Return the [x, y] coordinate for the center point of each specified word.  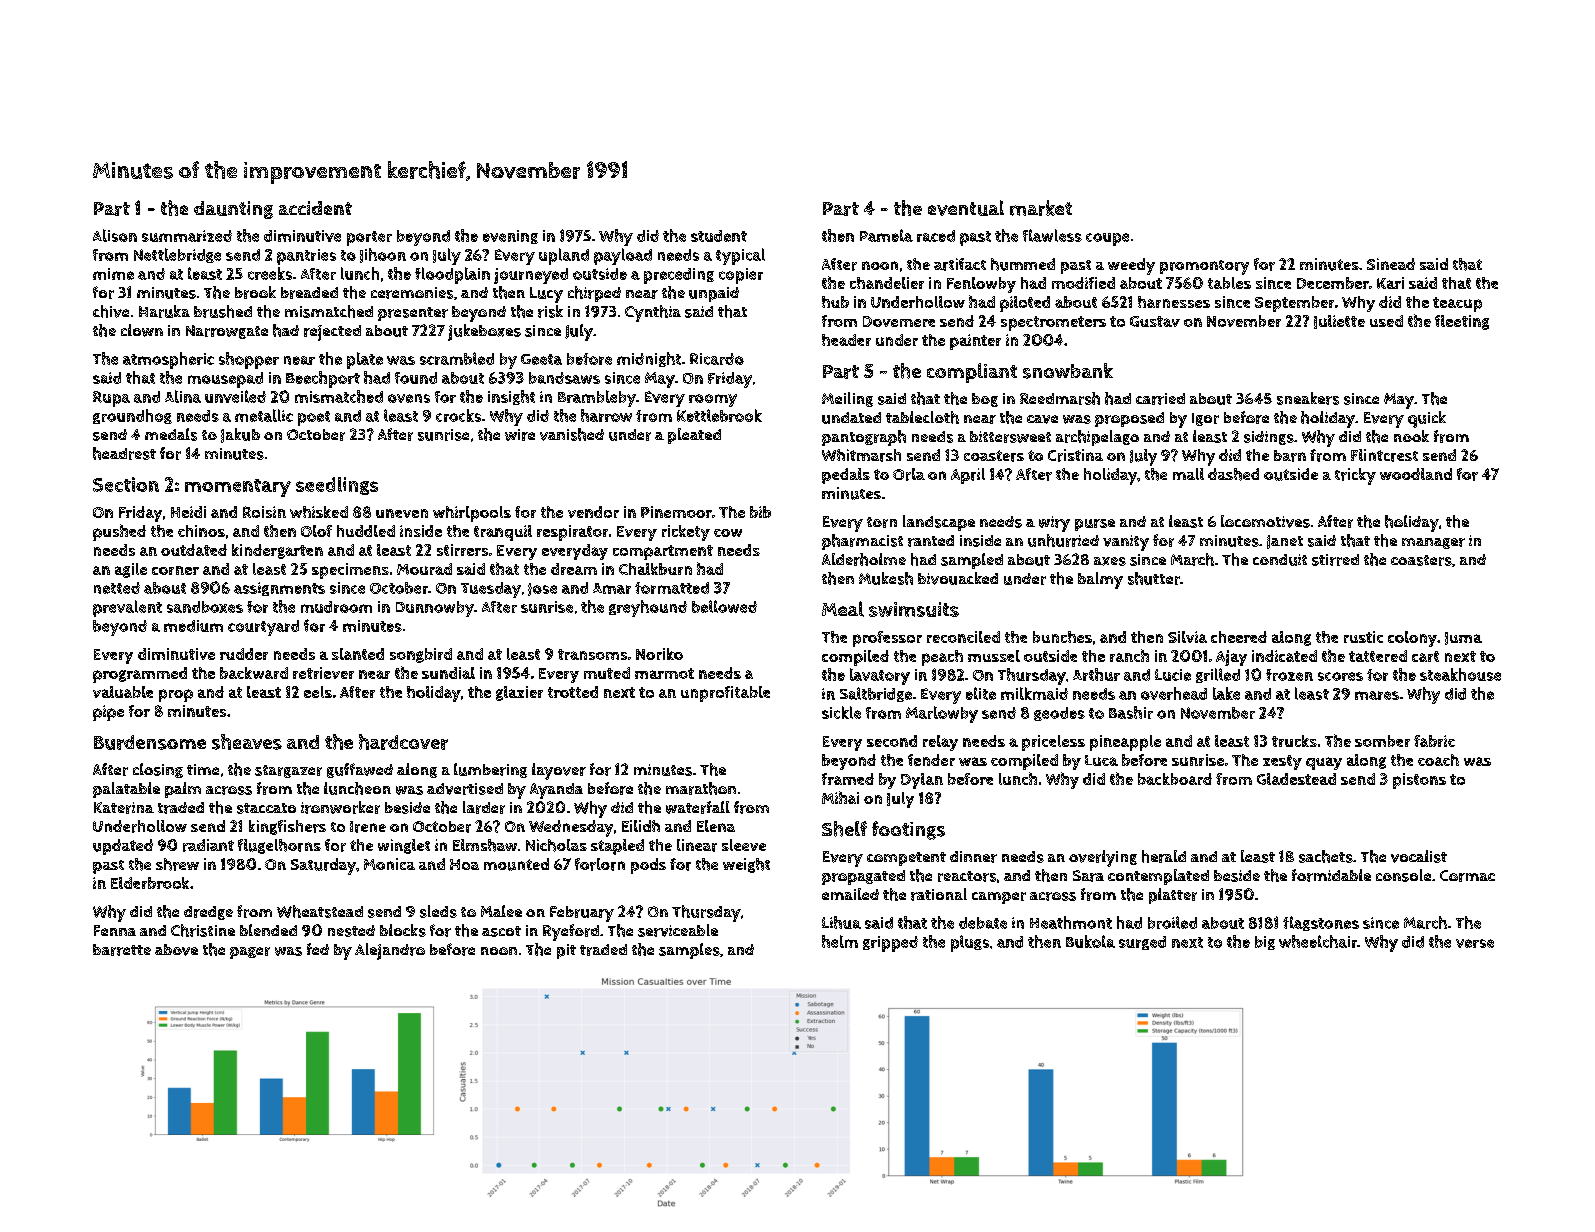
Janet [1285, 542]
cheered [1239, 637]
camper [999, 898]
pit [566, 951]
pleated [694, 436]
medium [193, 626]
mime [113, 274]
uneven [402, 513]
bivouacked [958, 578]
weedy [1131, 266]
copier [741, 276]
